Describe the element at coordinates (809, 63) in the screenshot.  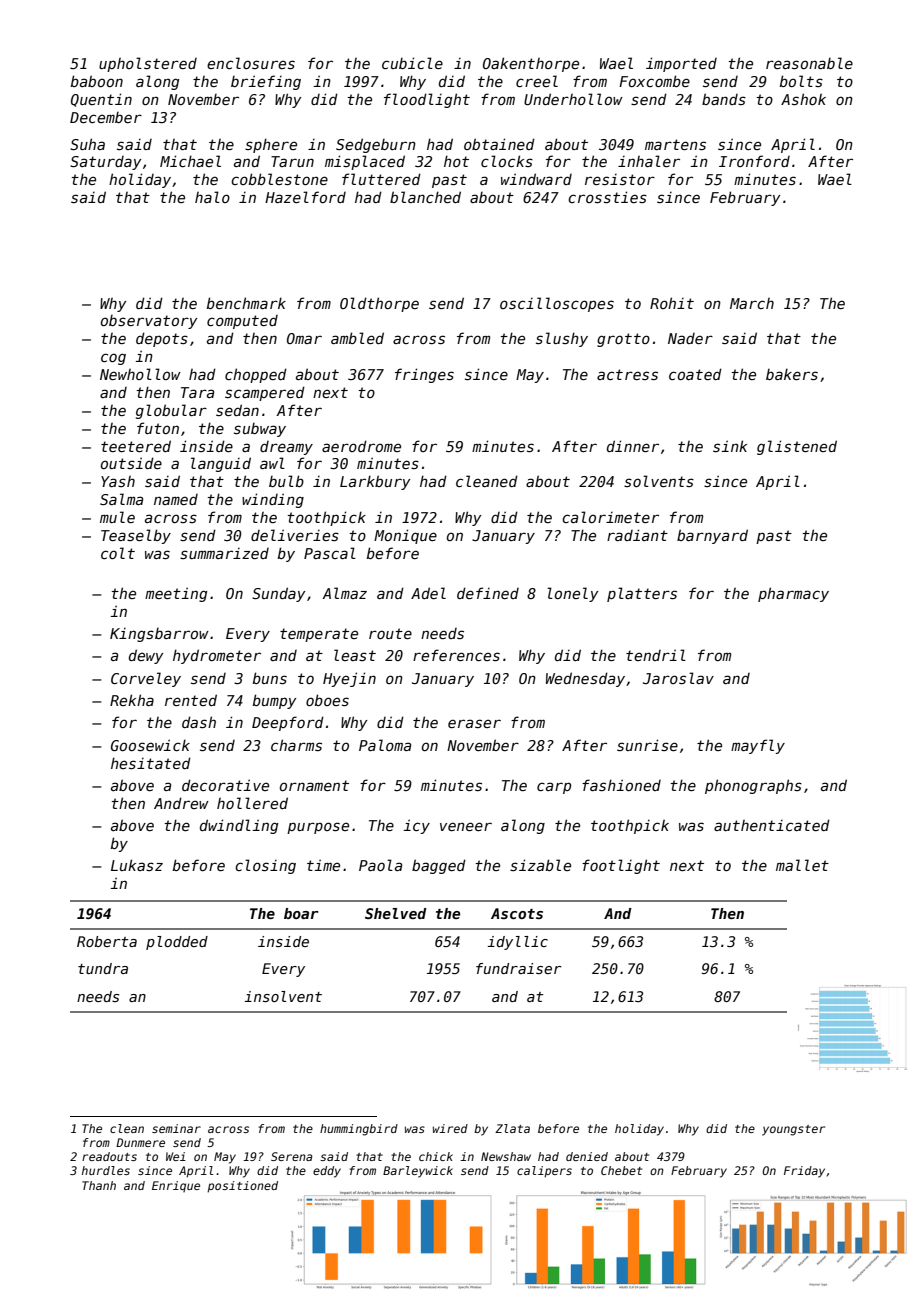
I see `reasonable` at that location.
